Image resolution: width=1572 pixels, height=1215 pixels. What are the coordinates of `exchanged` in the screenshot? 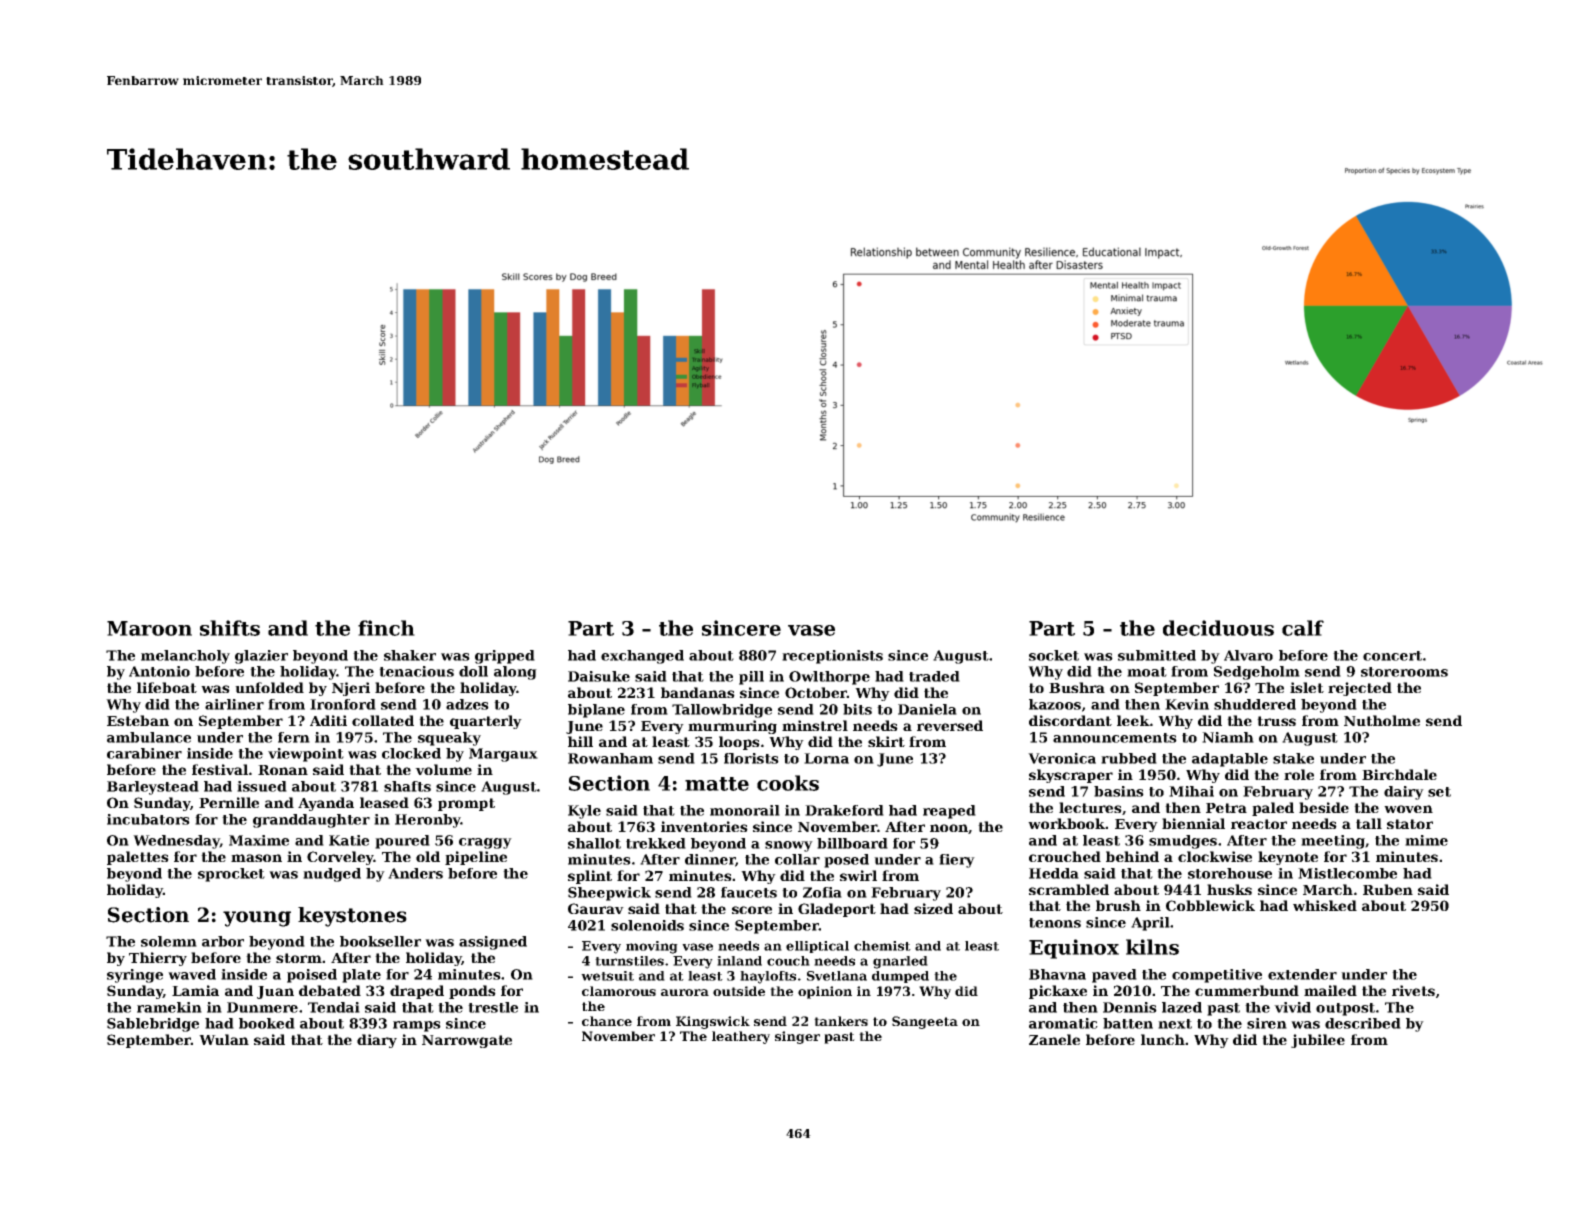 It's located at (642, 657).
